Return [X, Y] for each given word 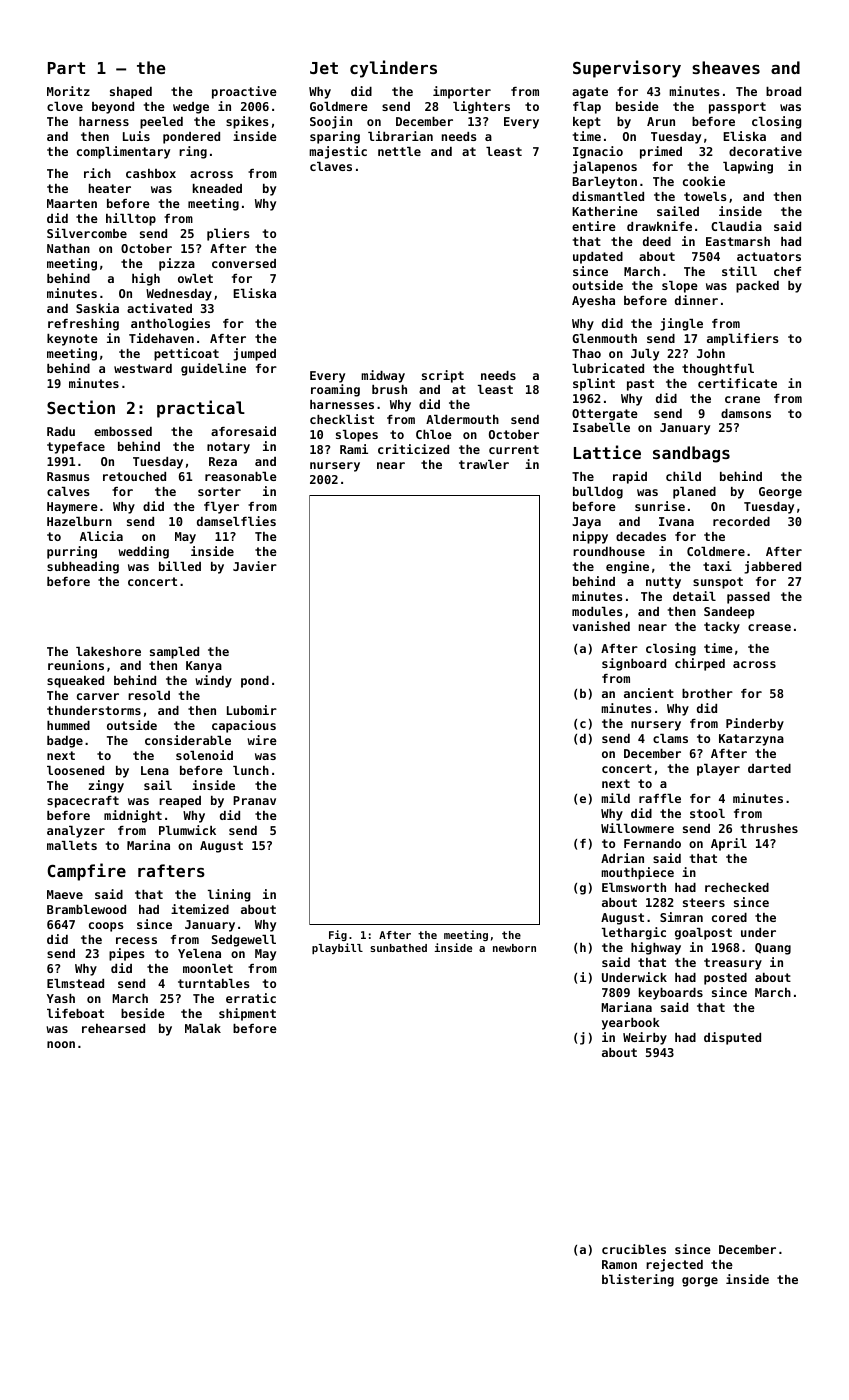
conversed [244, 263]
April [729, 844]
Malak [203, 1028]
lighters [481, 107]
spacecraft [83, 802]
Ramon [619, 1264]
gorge [700, 1282]
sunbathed [398, 948]
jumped [254, 354]
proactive [244, 92]
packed [757, 287]
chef [787, 271]
